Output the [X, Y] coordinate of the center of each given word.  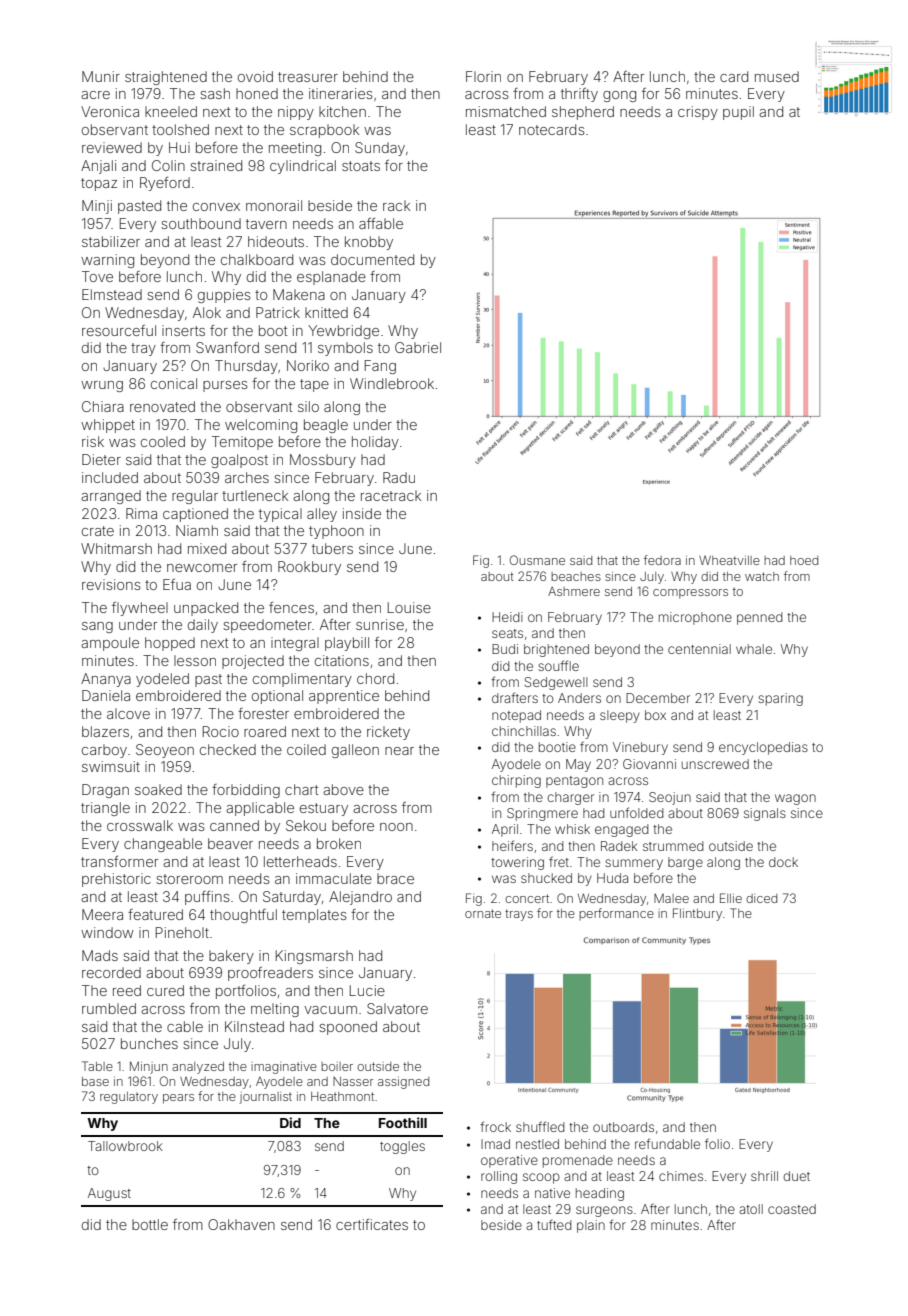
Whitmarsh [116, 548]
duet [796, 1176]
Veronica [110, 111]
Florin [483, 76]
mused [777, 76]
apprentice [344, 697]
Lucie [367, 990]
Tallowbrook [125, 1146]
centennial [699, 649]
